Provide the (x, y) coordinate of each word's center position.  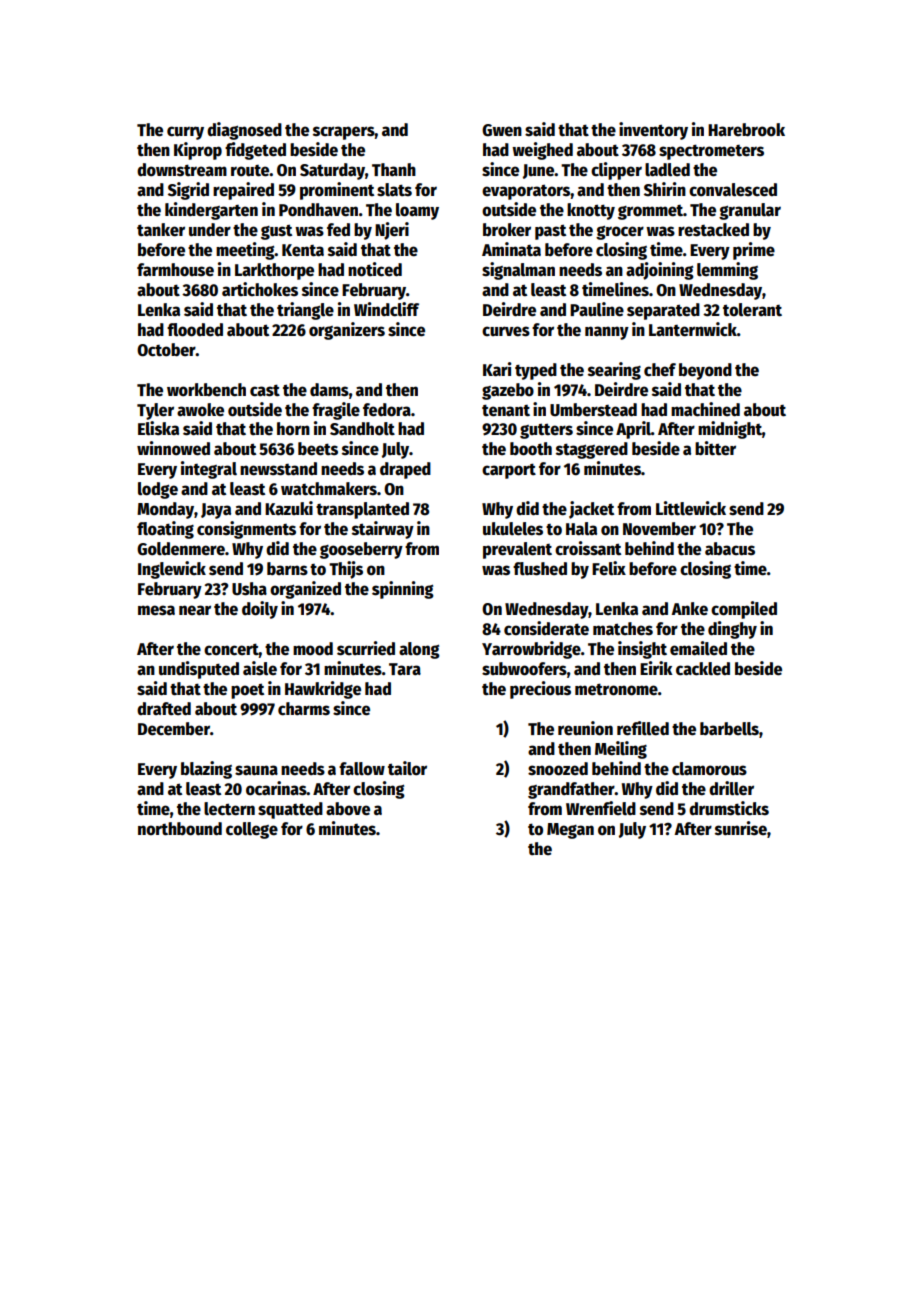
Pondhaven (318, 210)
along (419, 650)
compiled (744, 610)
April (633, 430)
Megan (570, 831)
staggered (592, 450)
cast (265, 390)
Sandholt (362, 429)
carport (509, 471)
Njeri (392, 231)
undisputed (199, 670)
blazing (206, 770)
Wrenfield (601, 808)
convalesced (733, 190)
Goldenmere (181, 549)
